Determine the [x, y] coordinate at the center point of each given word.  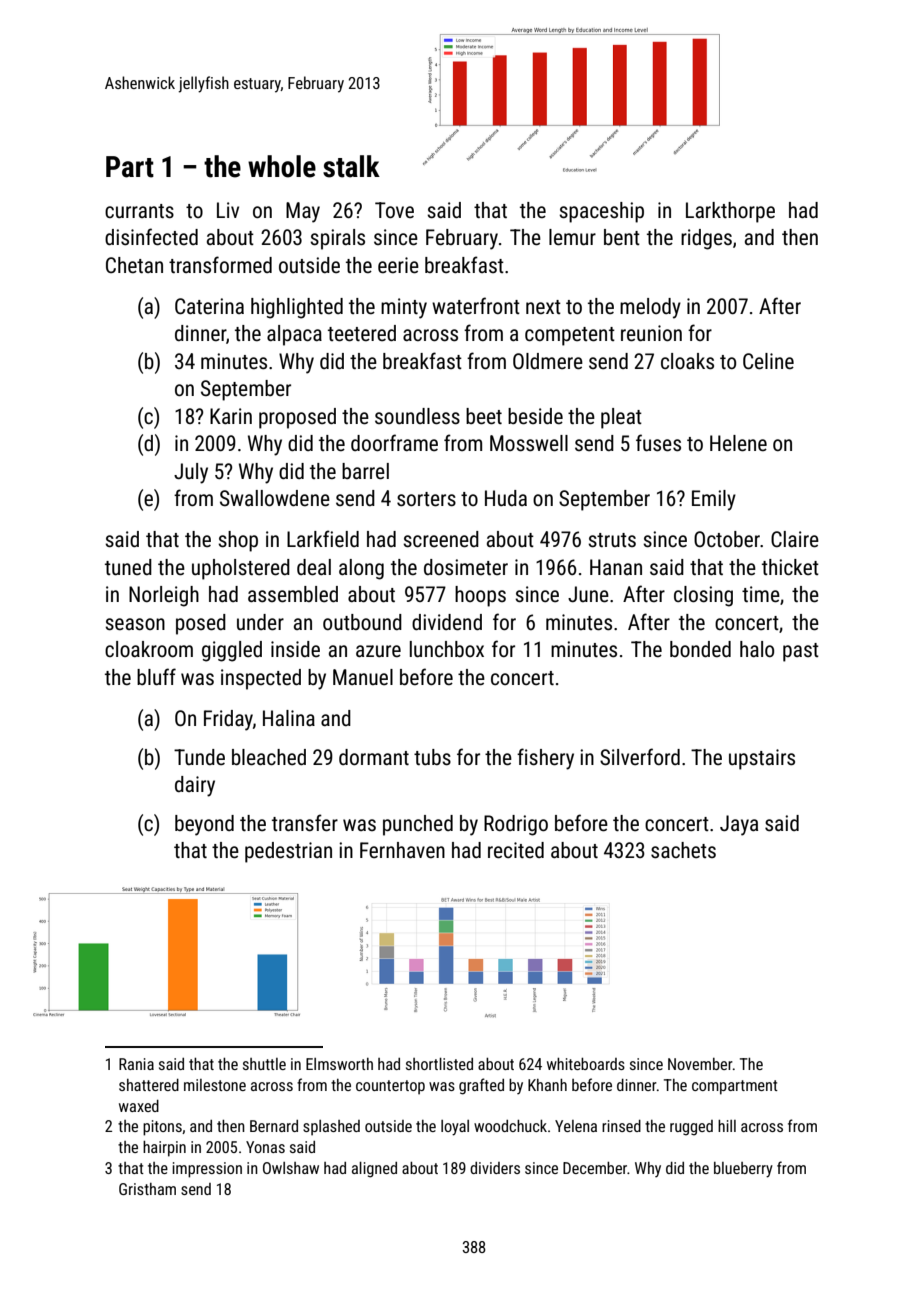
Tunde [199, 757]
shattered [149, 1085]
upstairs [762, 759]
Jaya [739, 825]
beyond [204, 825]
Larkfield [323, 538]
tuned [128, 567]
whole [282, 166]
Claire [795, 539]
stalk [351, 166]
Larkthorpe [730, 212]
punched [418, 825]
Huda [506, 498]
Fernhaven [402, 850]
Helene [738, 443]
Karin [231, 416]
